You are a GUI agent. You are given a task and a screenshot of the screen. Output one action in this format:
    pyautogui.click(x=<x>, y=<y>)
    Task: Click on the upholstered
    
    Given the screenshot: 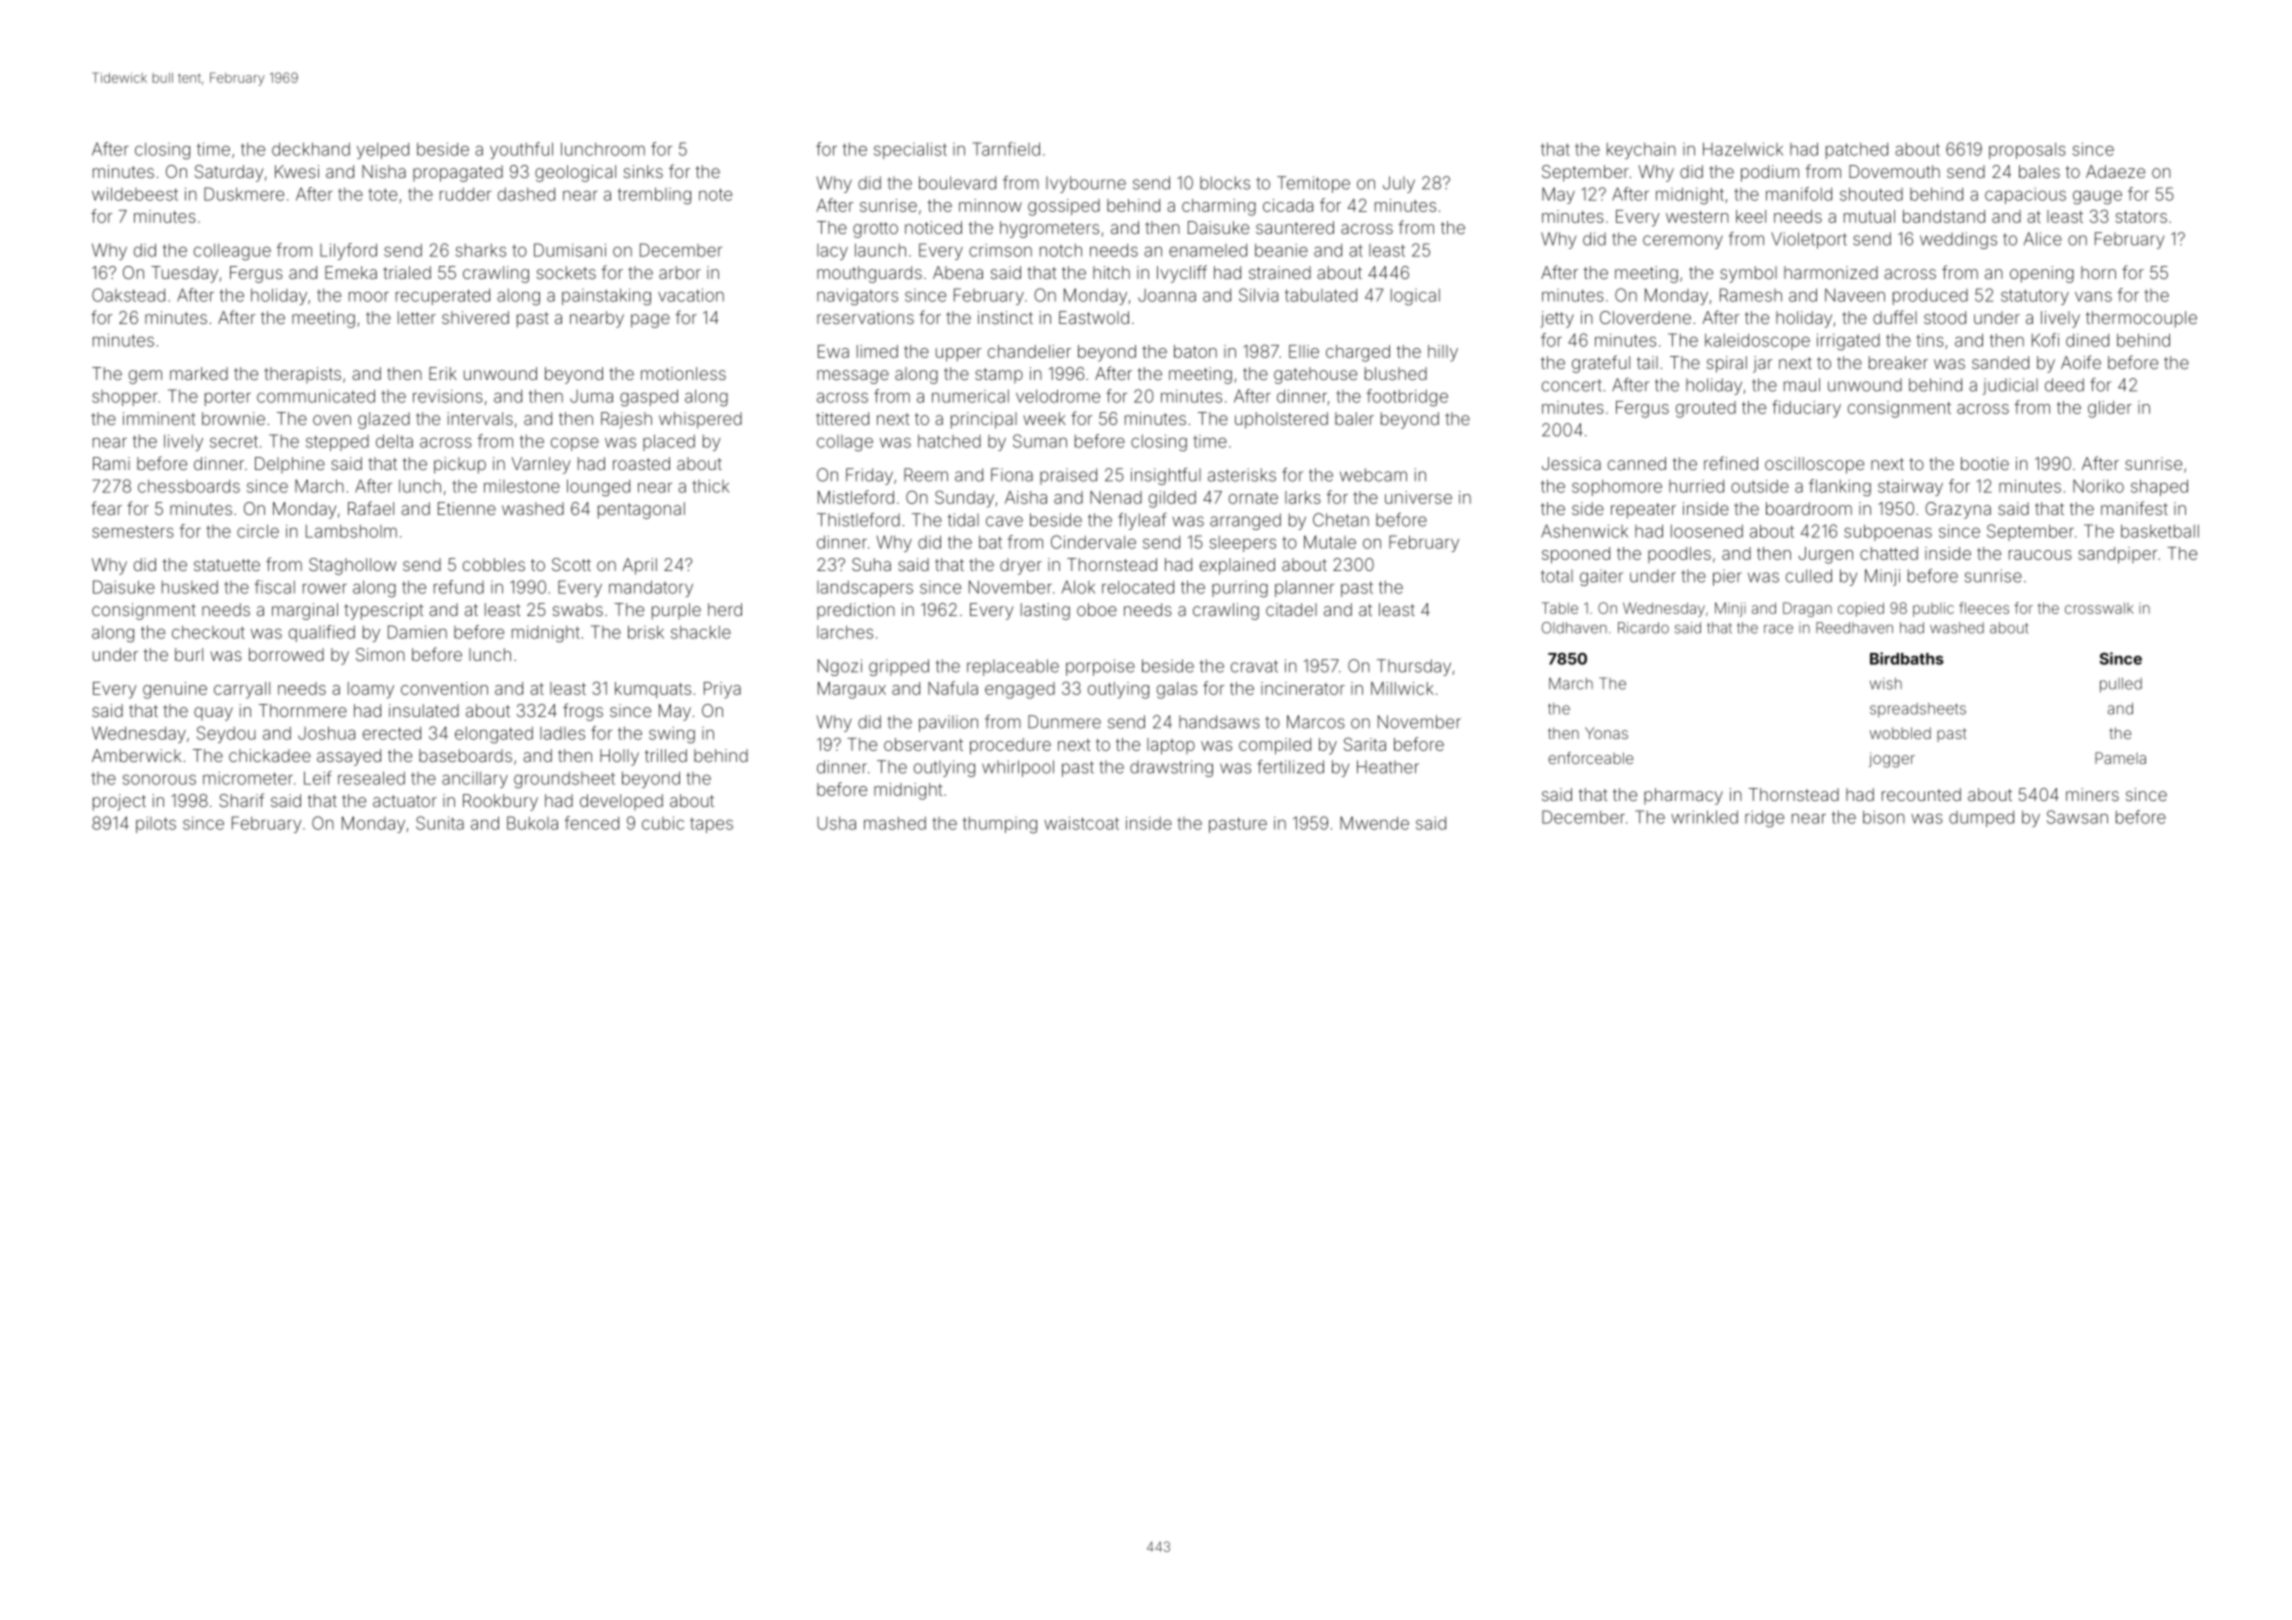 What is the action you would take?
    pyautogui.click(x=1281, y=420)
